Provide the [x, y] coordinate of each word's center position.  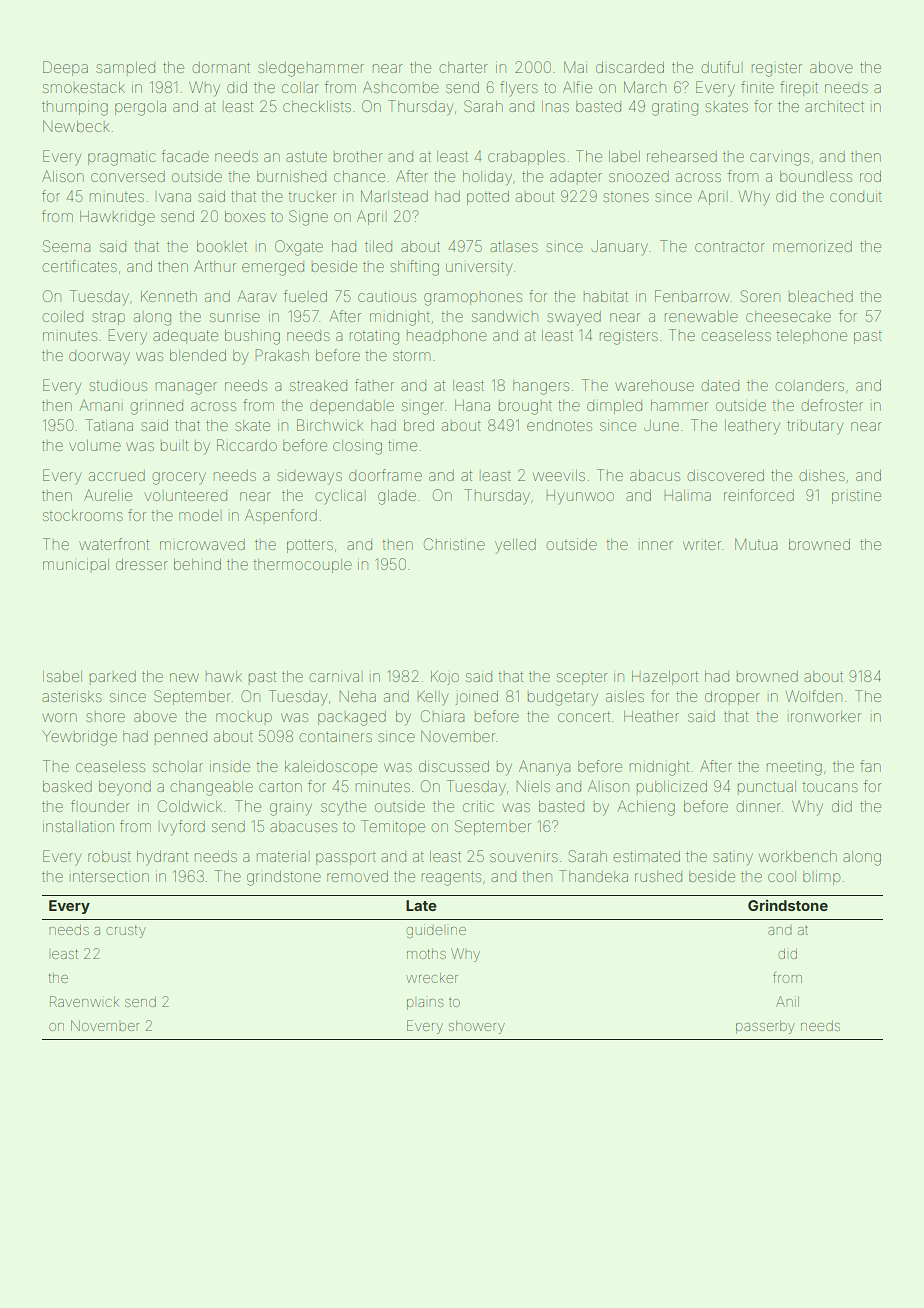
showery [477, 1027]
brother [358, 156]
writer [702, 545]
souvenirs [524, 857]
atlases [514, 246]
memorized [812, 246]
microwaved [202, 544]
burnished [291, 176]
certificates [79, 266]
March [645, 87]
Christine [454, 544]
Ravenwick [84, 1001]
